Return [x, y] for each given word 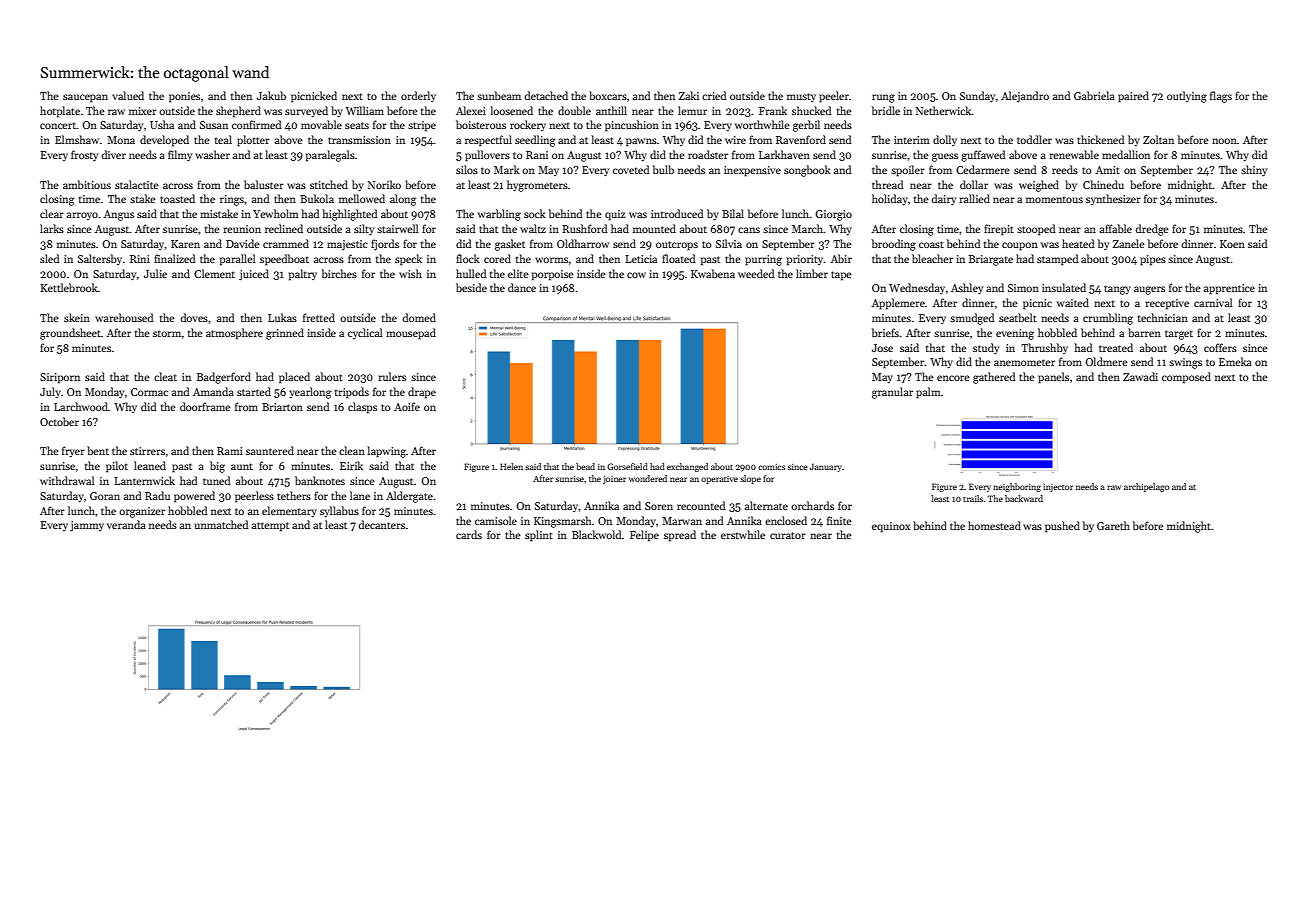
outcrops [677, 246]
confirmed [256, 124]
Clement [214, 273]
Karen [185, 244]
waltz [533, 228]
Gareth [1113, 525]
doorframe [205, 406]
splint [539, 536]
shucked [811, 110]
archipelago [1146, 487]
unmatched [221, 524]
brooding [894, 245]
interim [912, 140]
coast [931, 244]
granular [892, 393]
